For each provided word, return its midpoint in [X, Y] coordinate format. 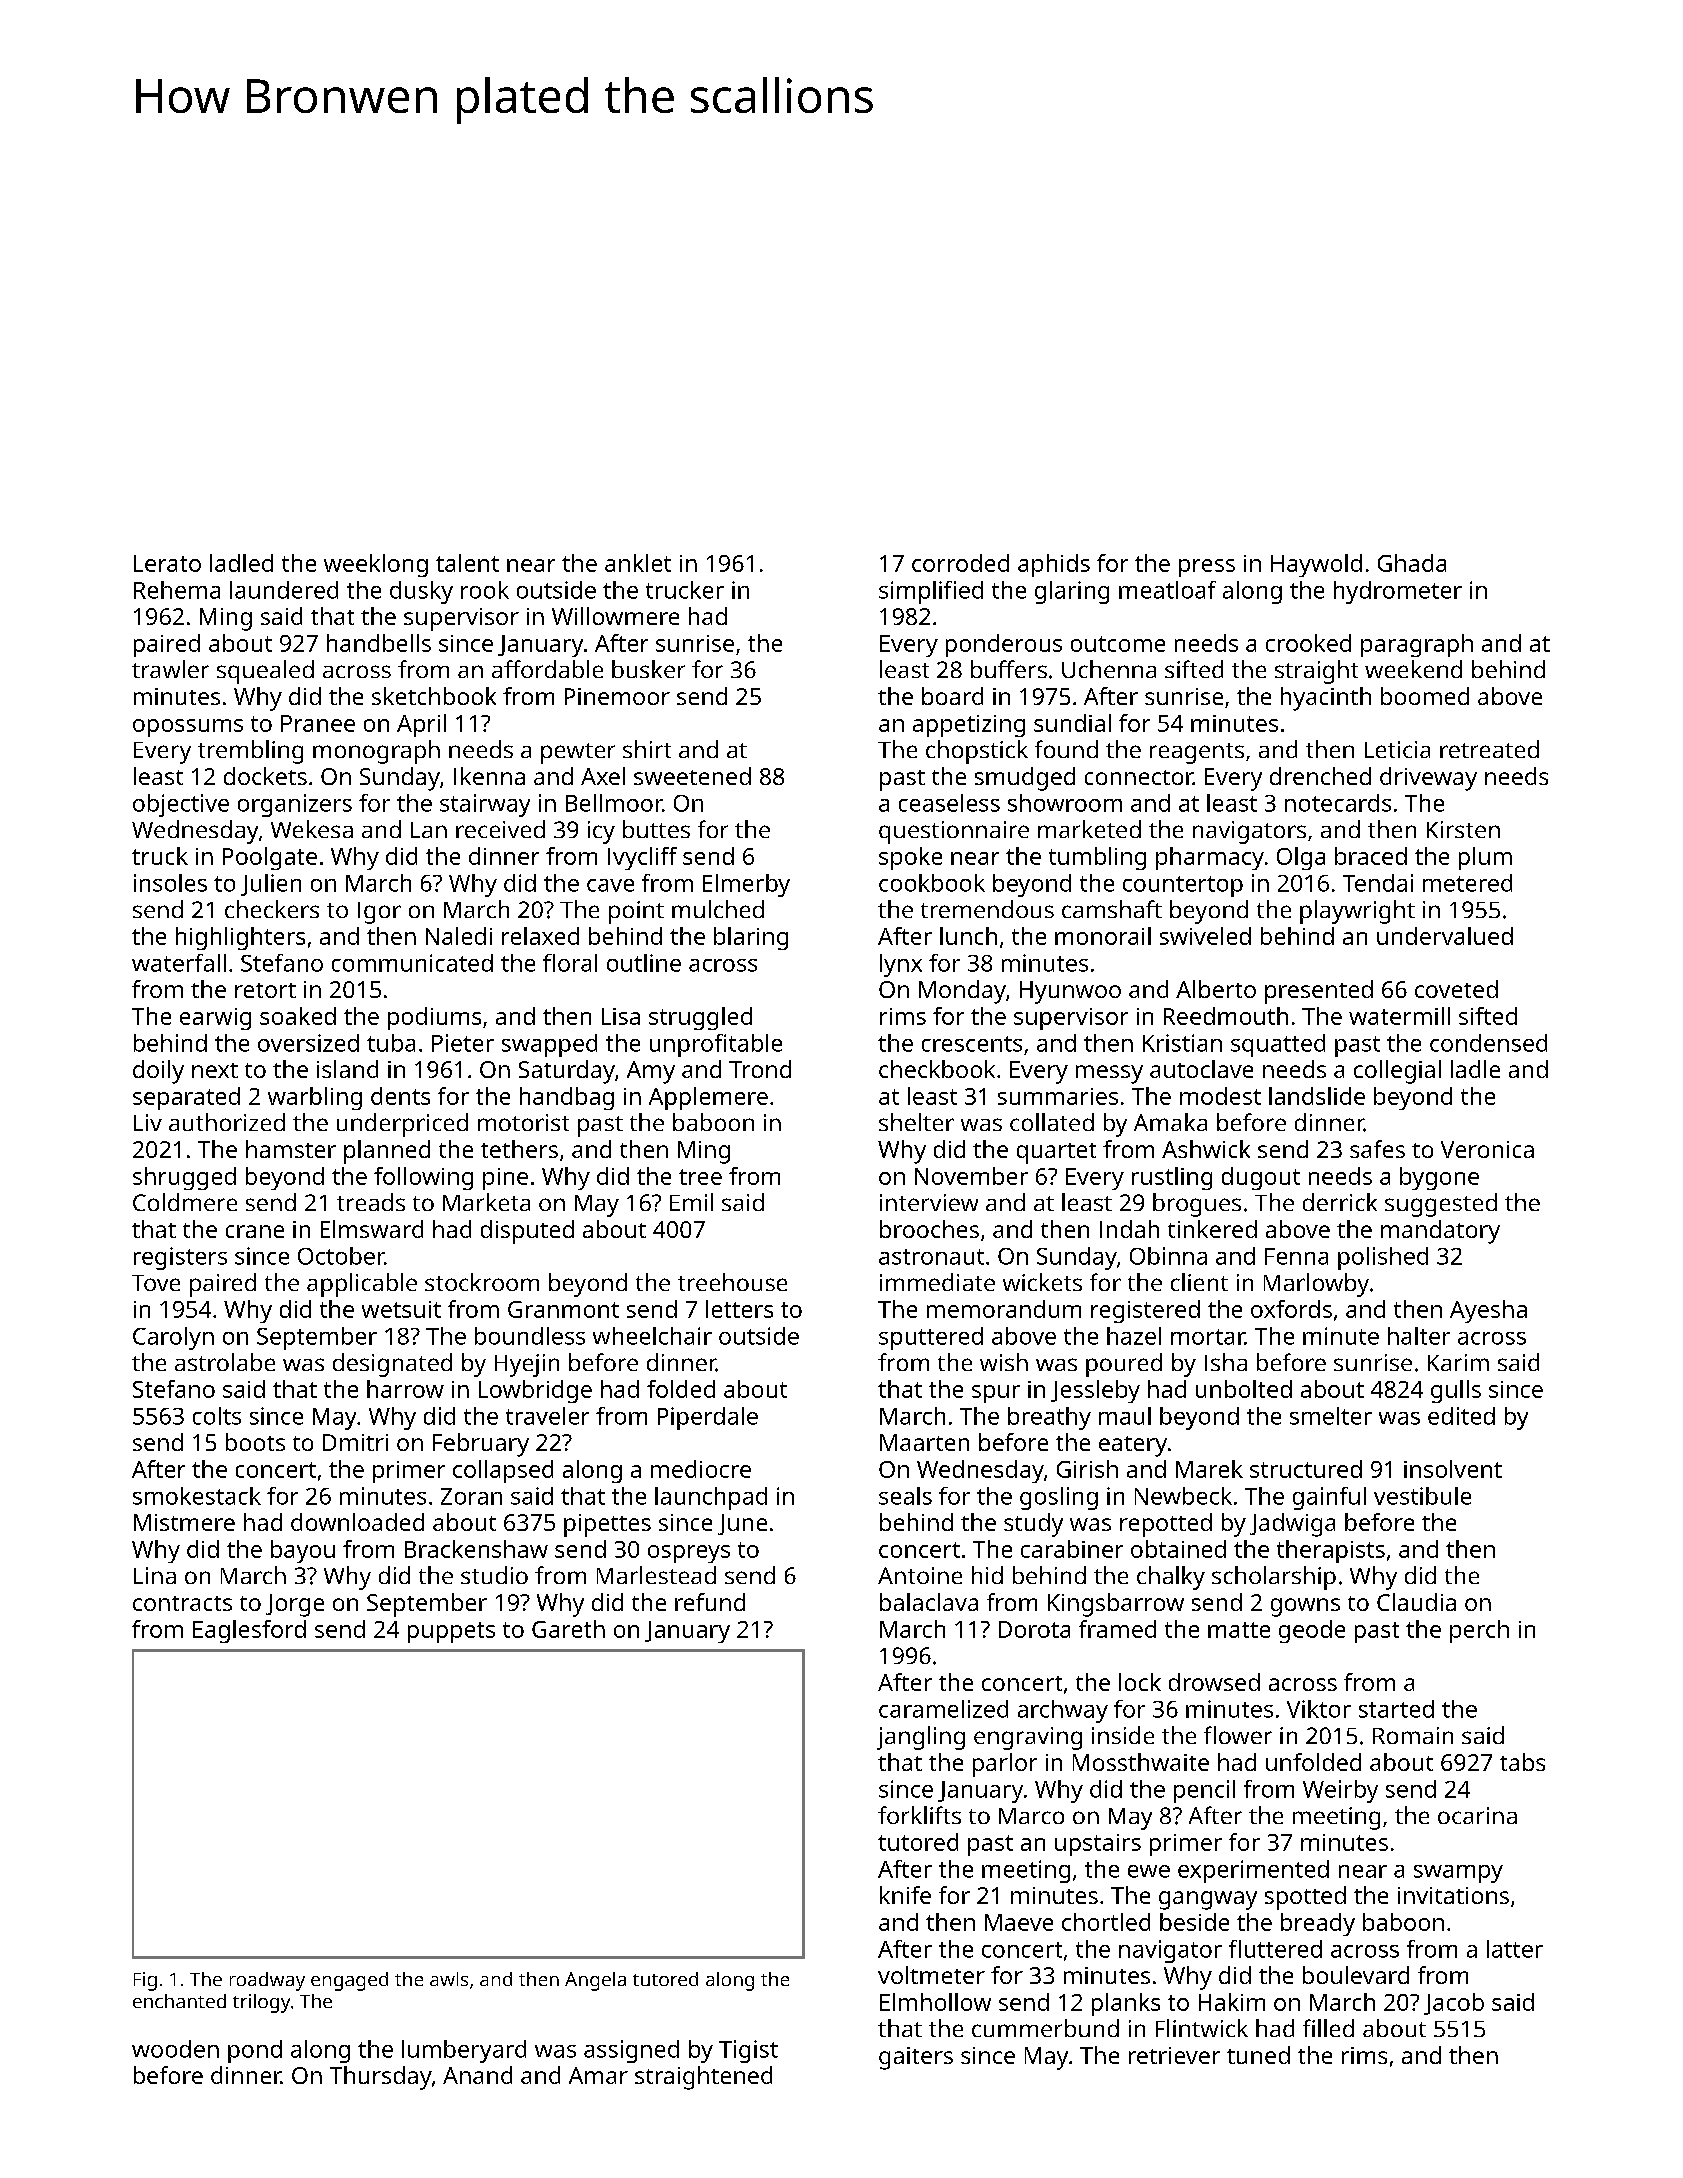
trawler [170, 669]
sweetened [692, 776]
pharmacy [1210, 858]
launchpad [711, 1498]
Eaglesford [249, 1631]
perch [1479, 1631]
